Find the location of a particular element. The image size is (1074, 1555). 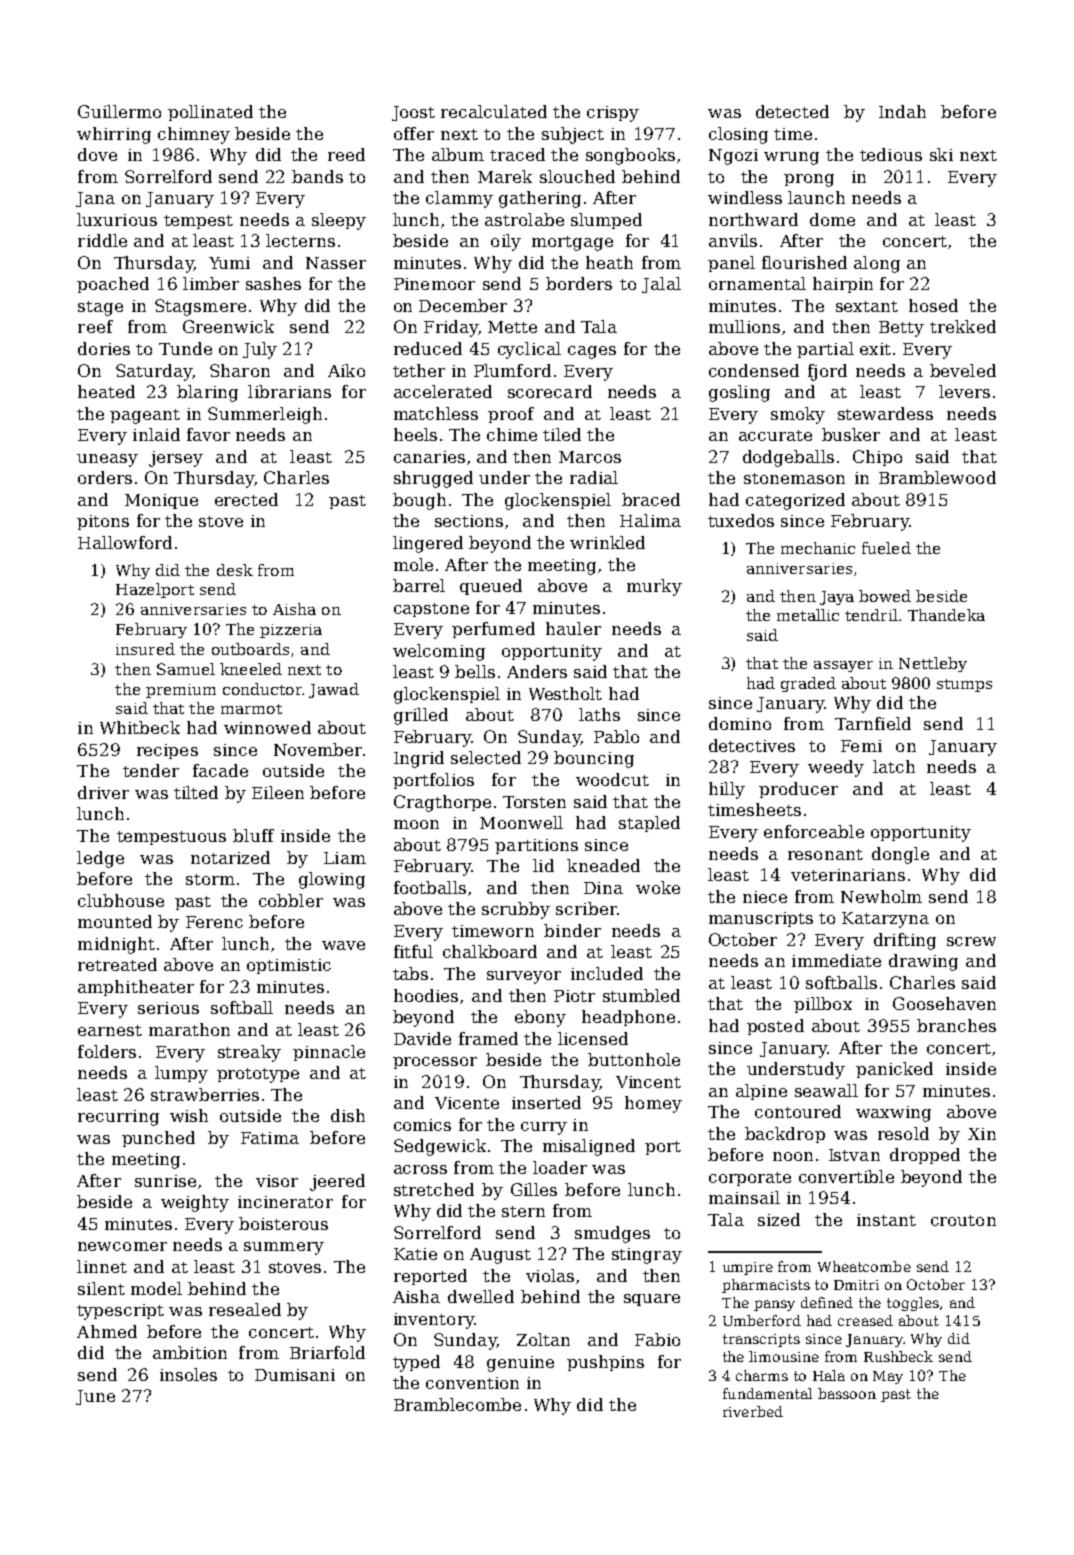

bassoon is located at coordinates (847, 1393).
